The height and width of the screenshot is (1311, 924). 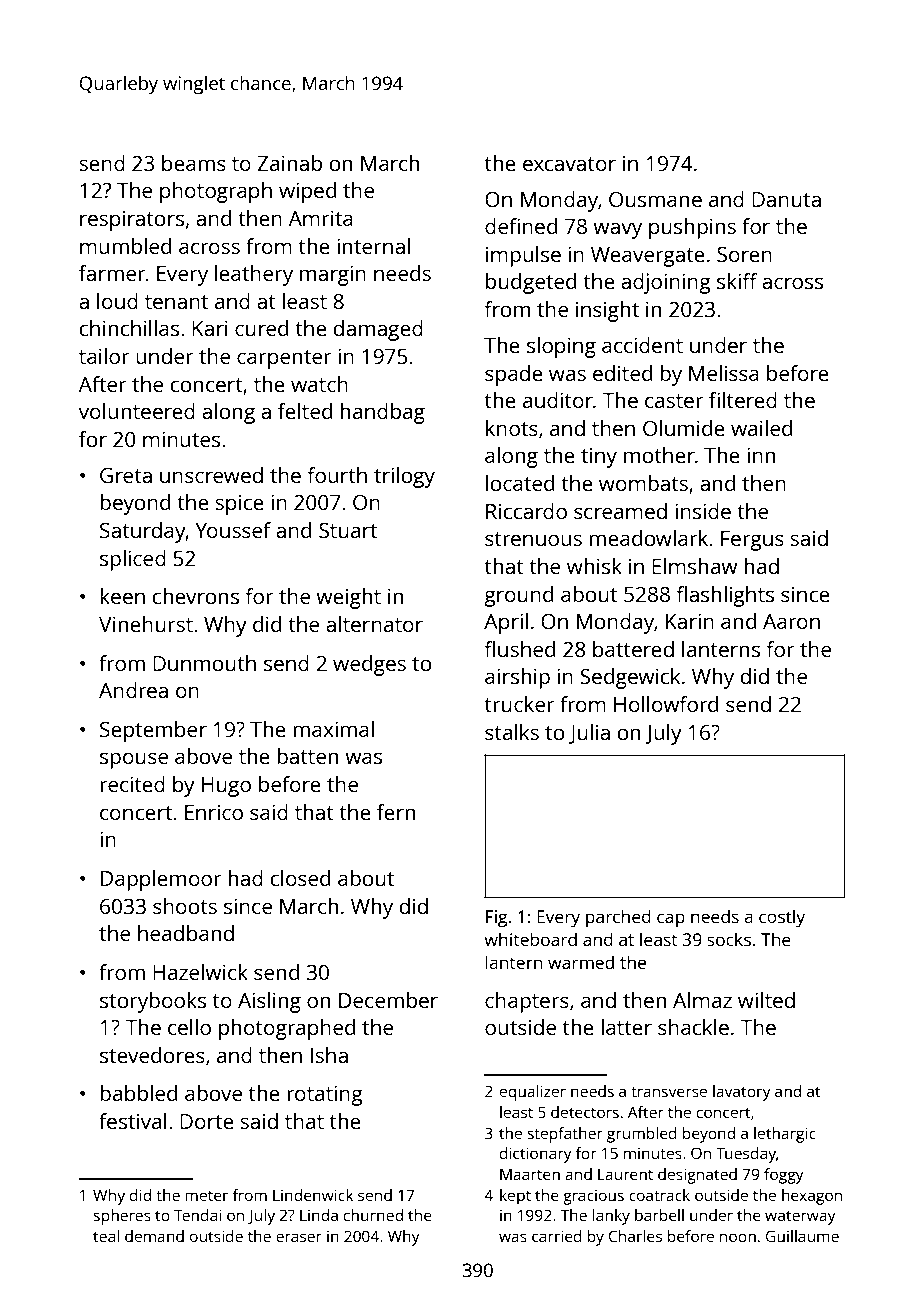 I want to click on excavator, so click(x=569, y=164).
